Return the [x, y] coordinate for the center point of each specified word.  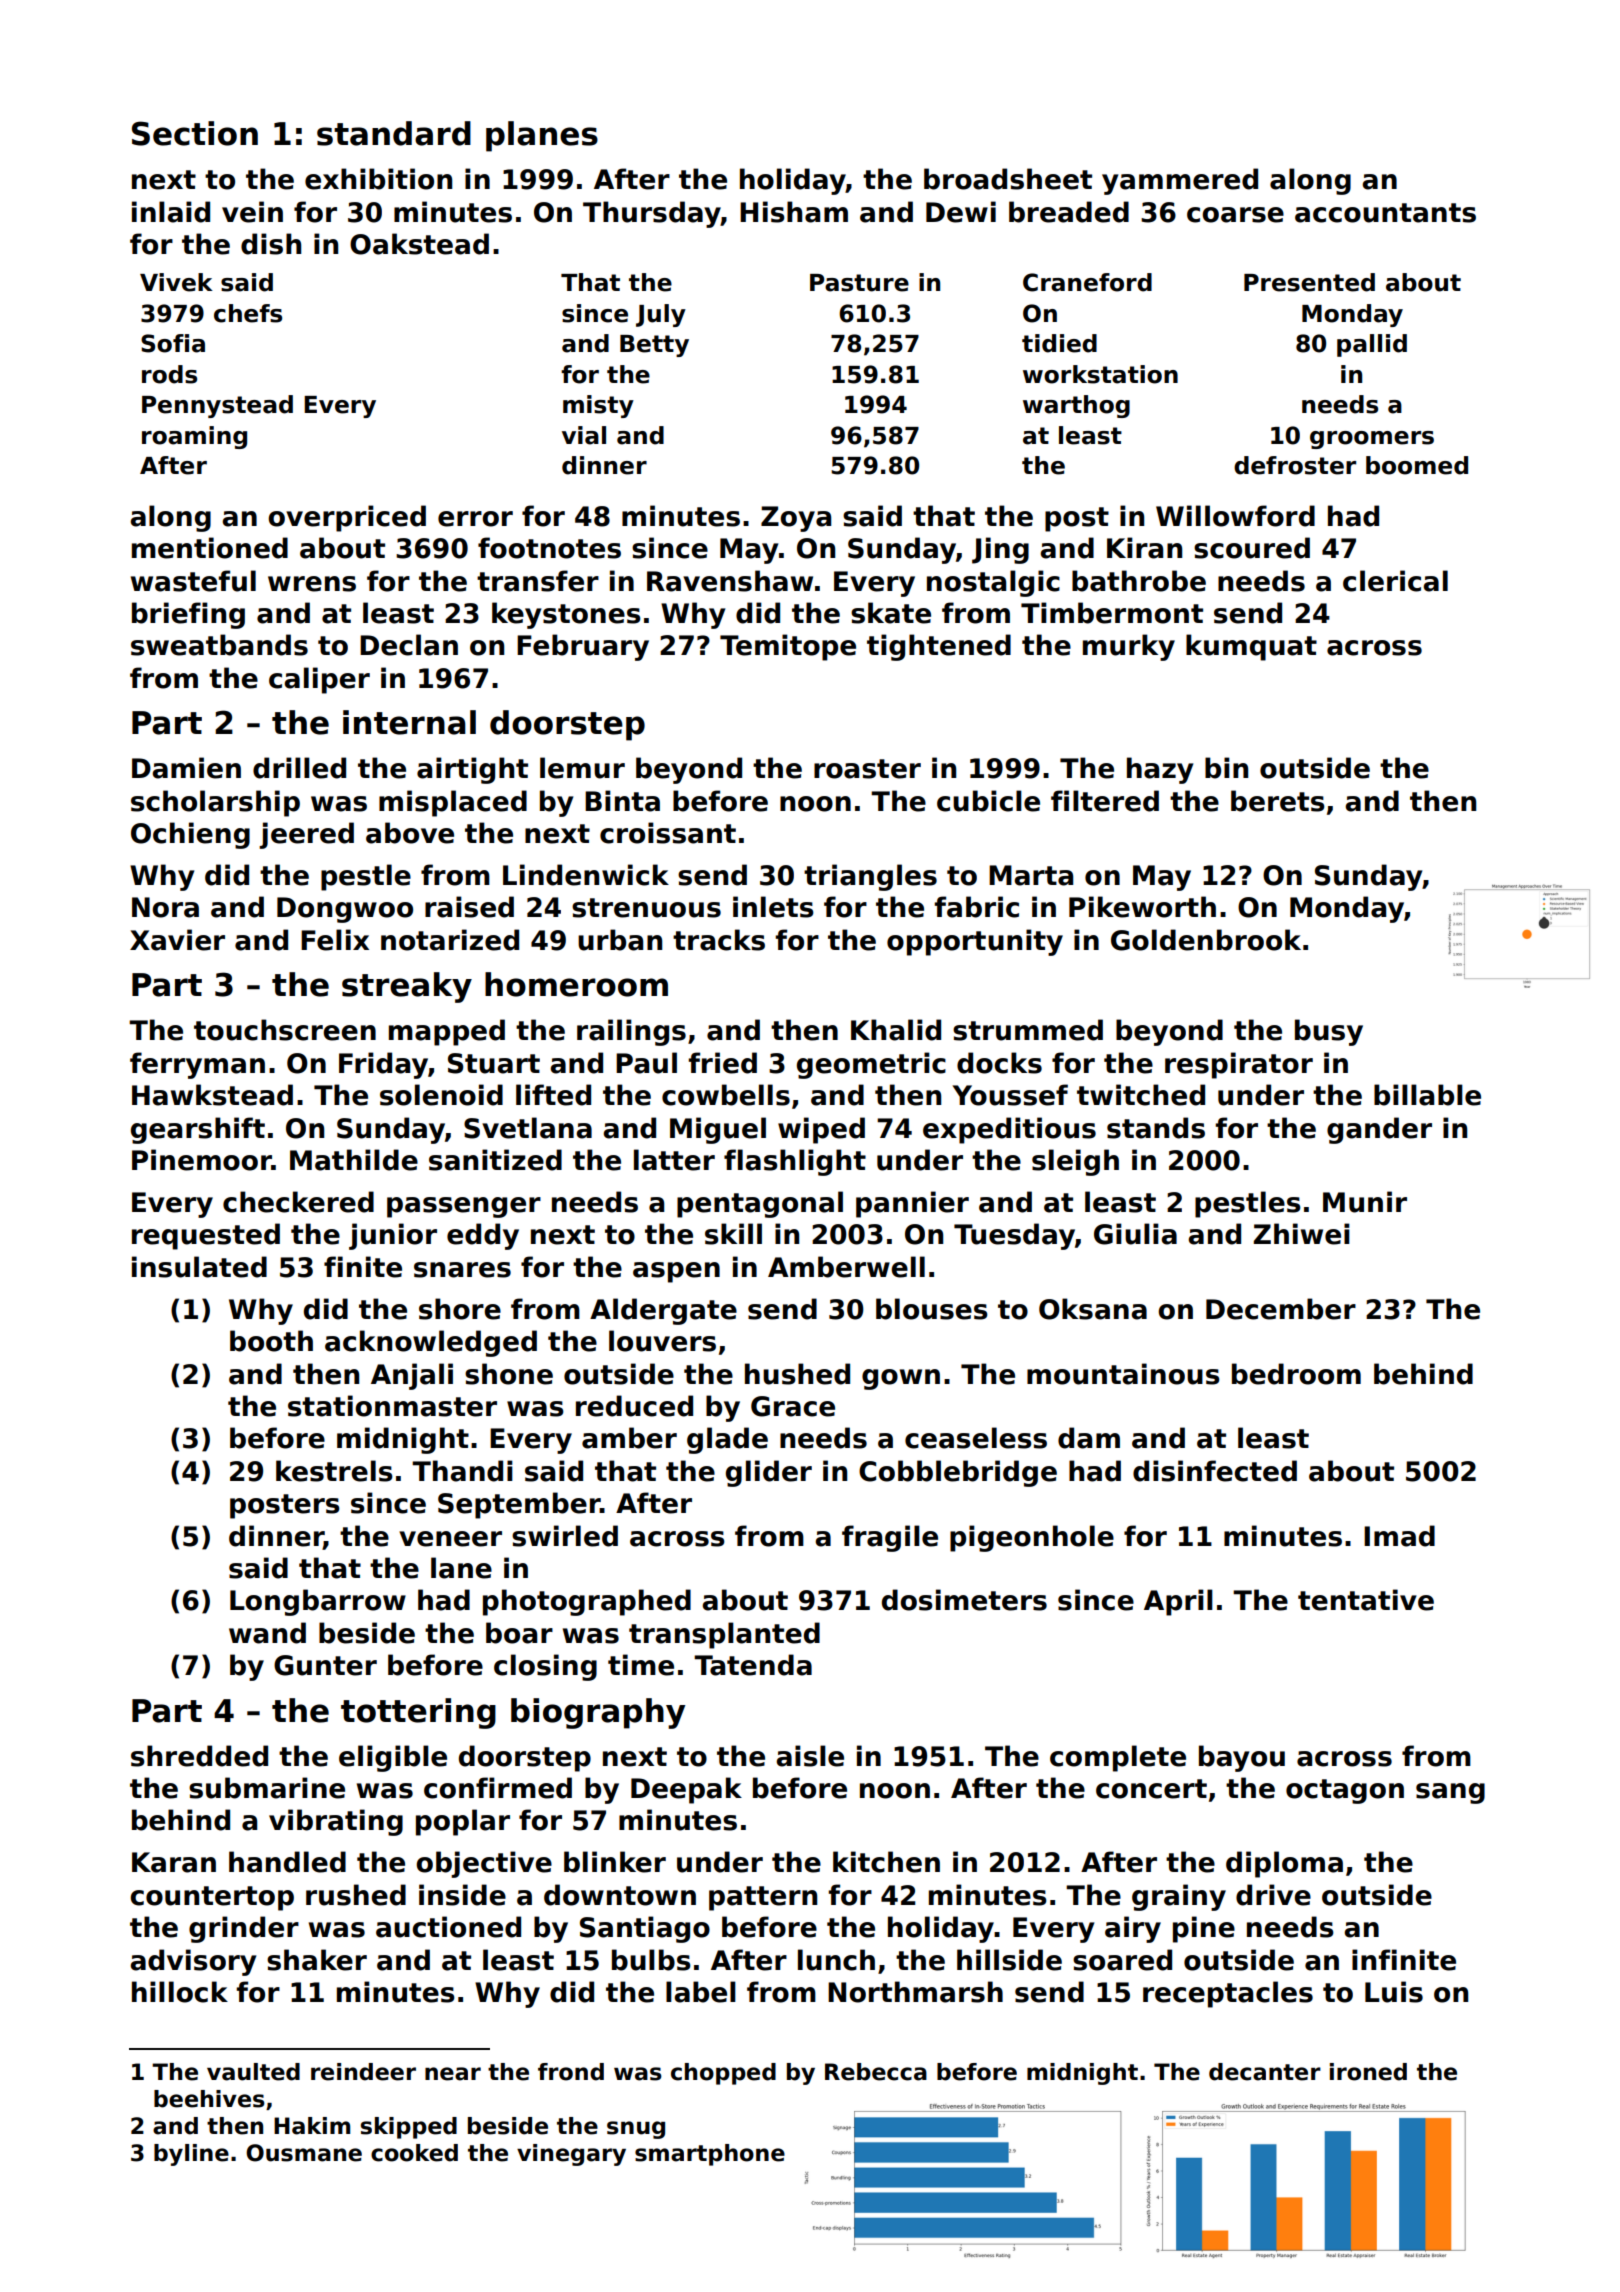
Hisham [794, 212]
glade [727, 1440]
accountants [1385, 213]
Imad [1399, 1536]
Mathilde [354, 1160]
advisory [193, 1962]
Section [195, 133]
